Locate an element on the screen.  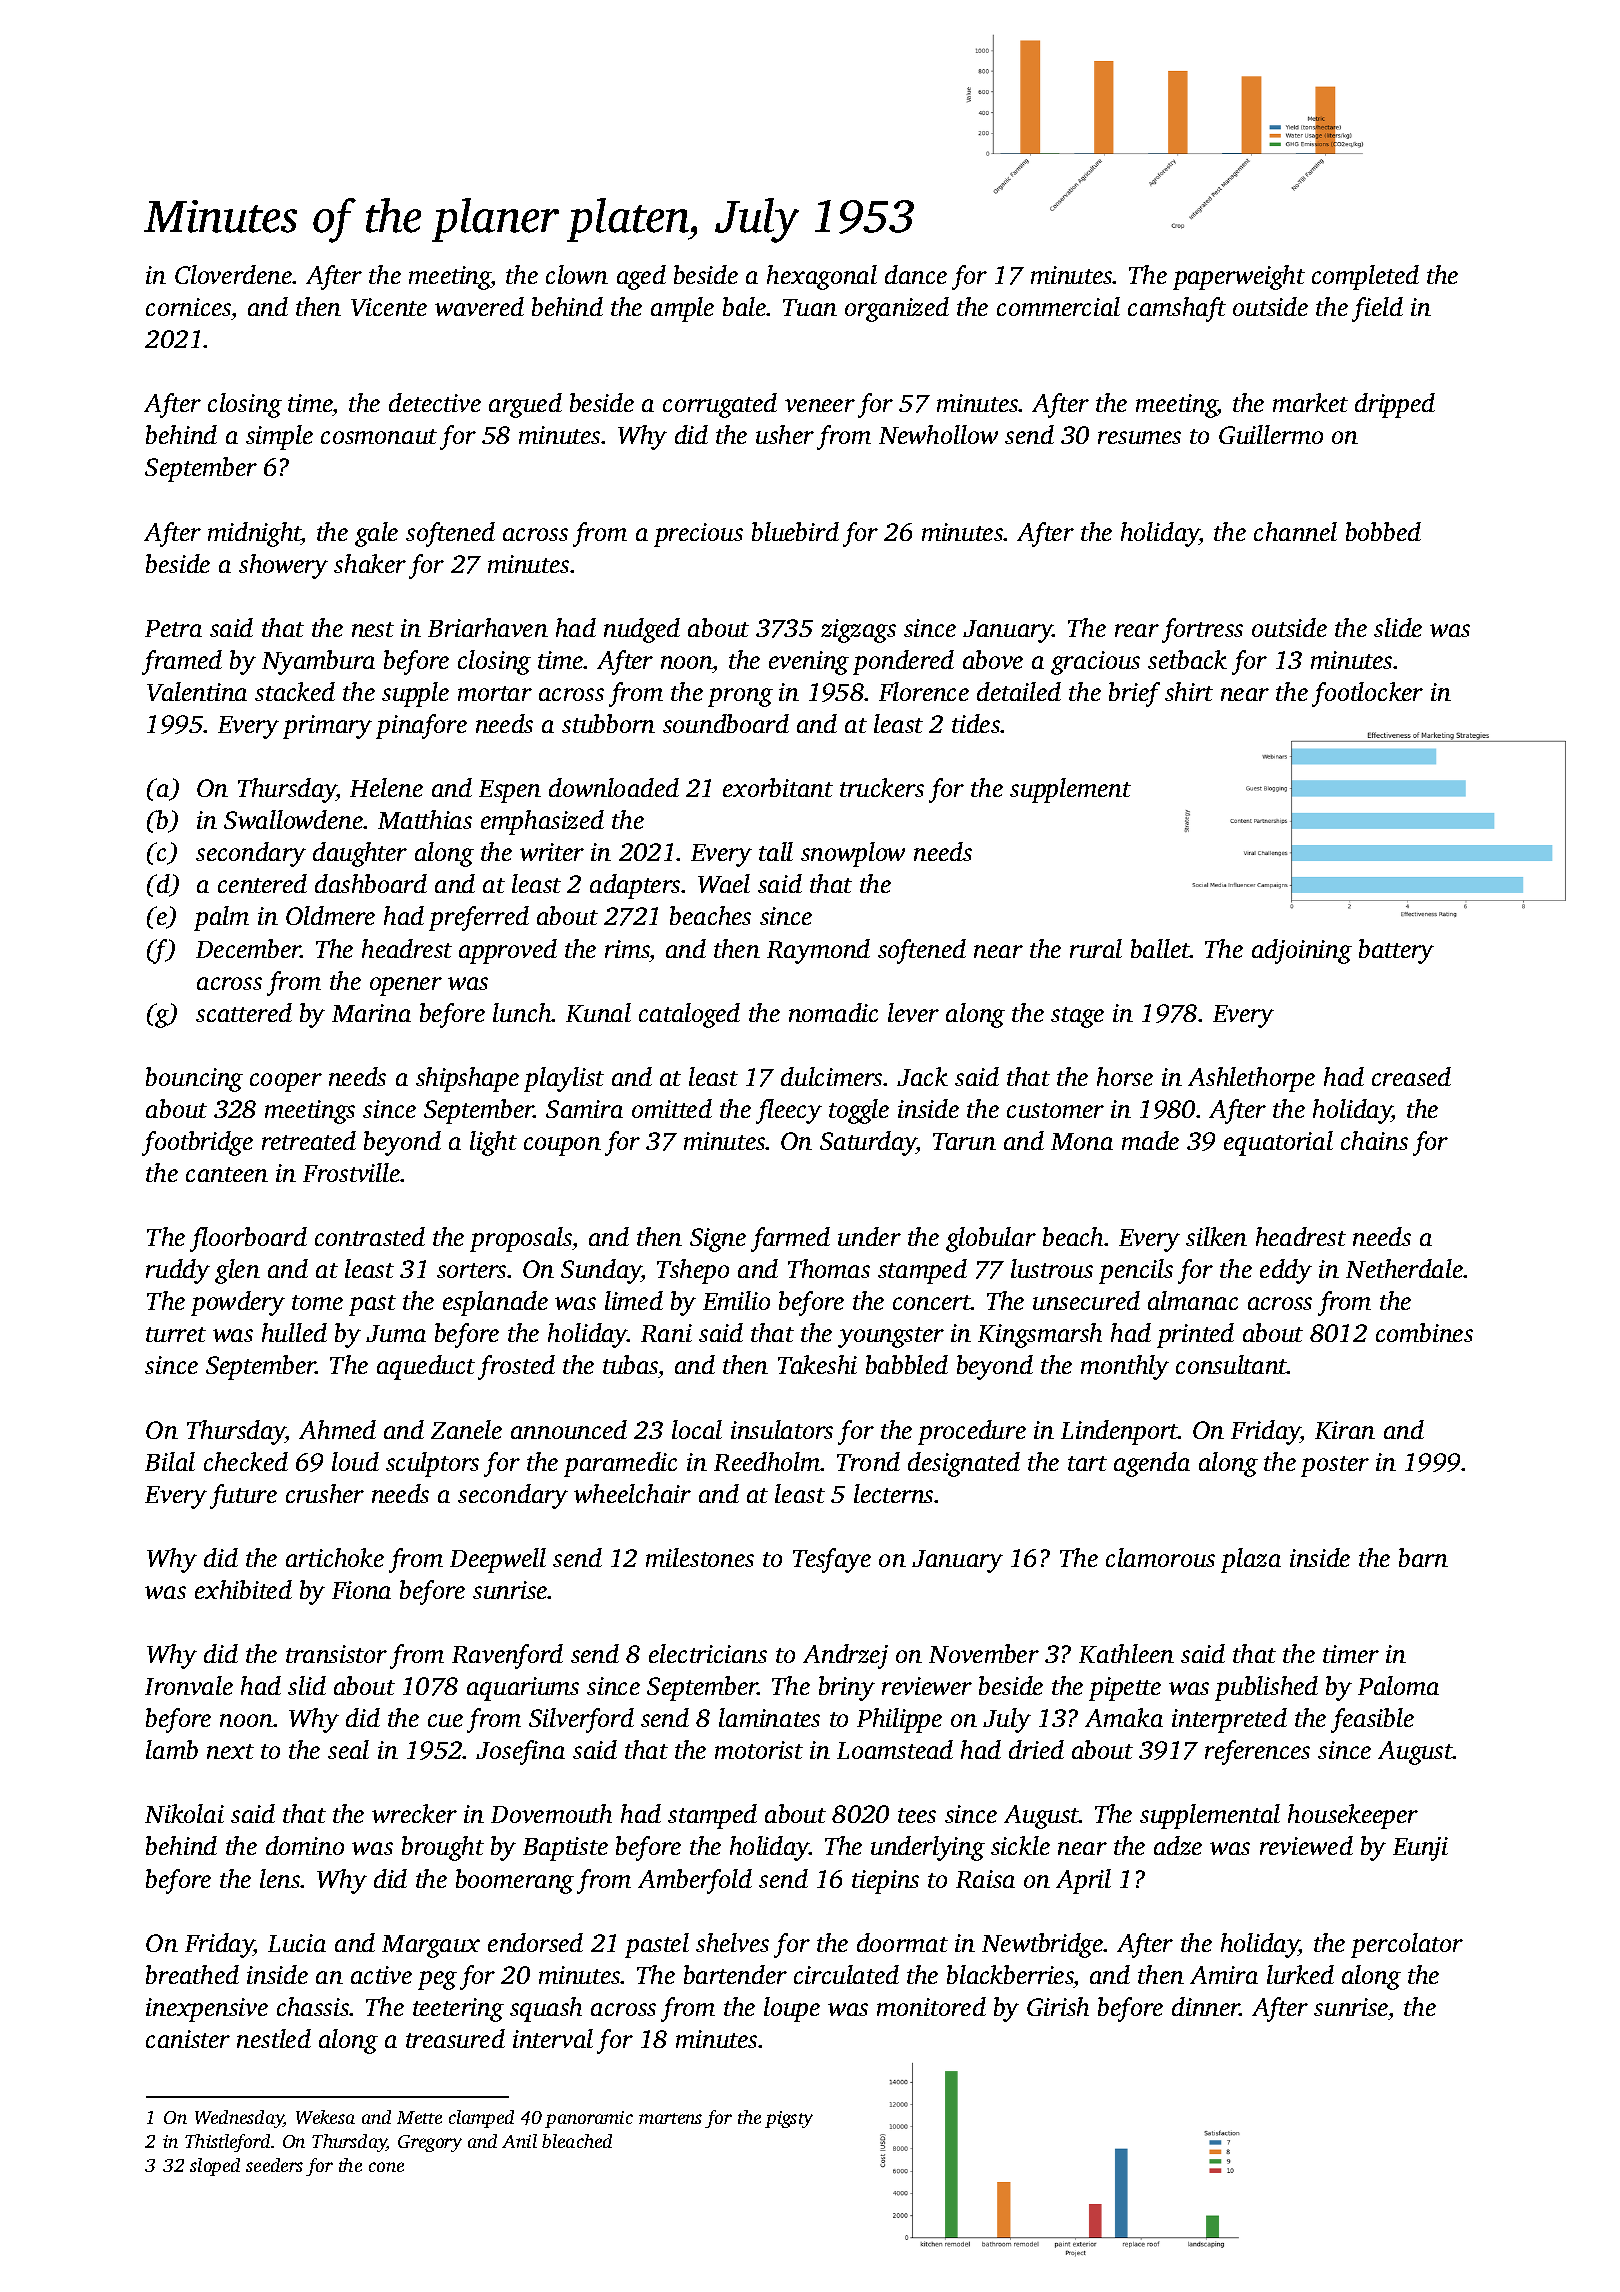
clamorous is located at coordinates (1160, 1557).
